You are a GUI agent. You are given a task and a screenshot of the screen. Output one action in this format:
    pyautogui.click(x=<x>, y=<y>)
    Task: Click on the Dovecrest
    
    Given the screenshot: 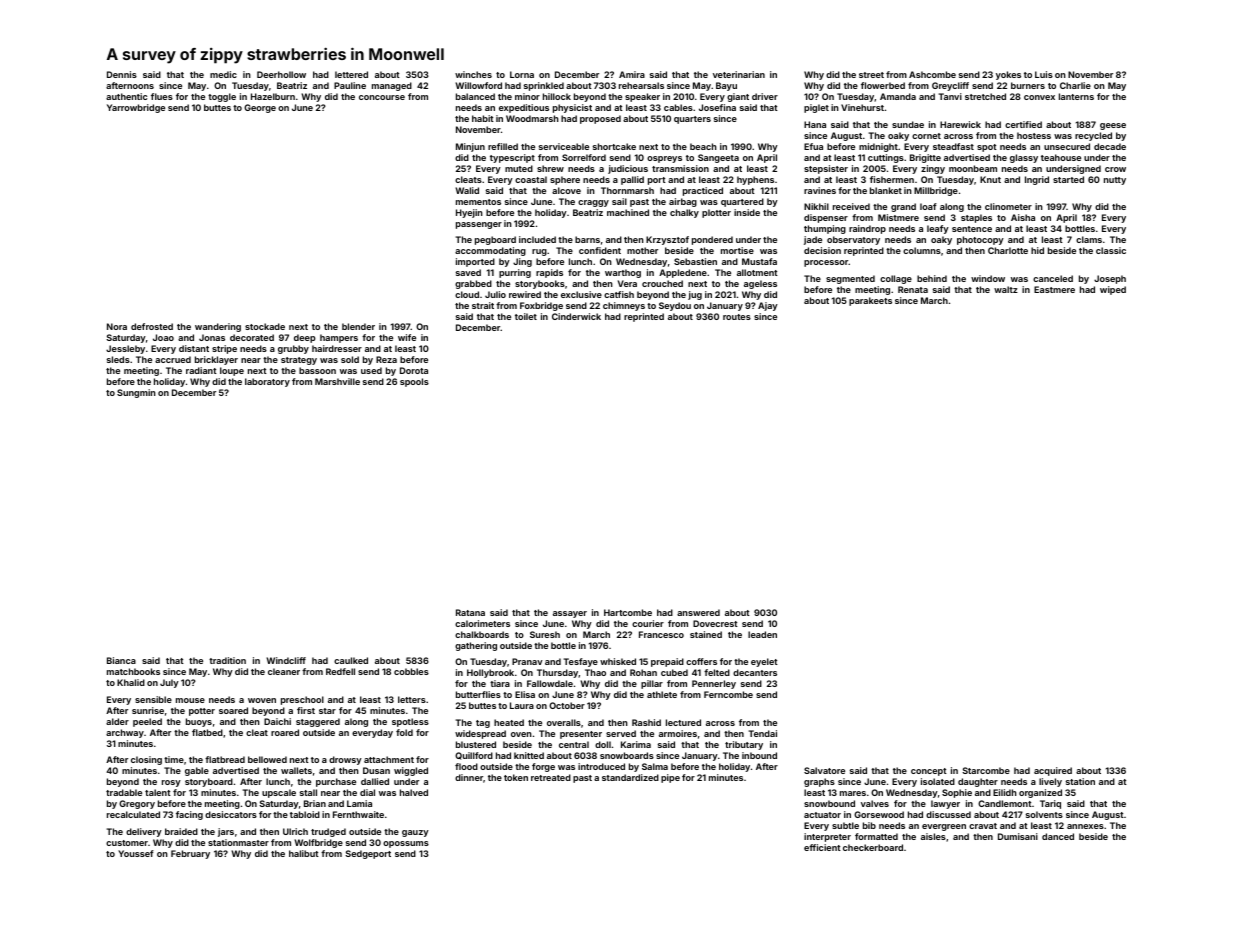 What is the action you would take?
    pyautogui.click(x=715, y=623)
